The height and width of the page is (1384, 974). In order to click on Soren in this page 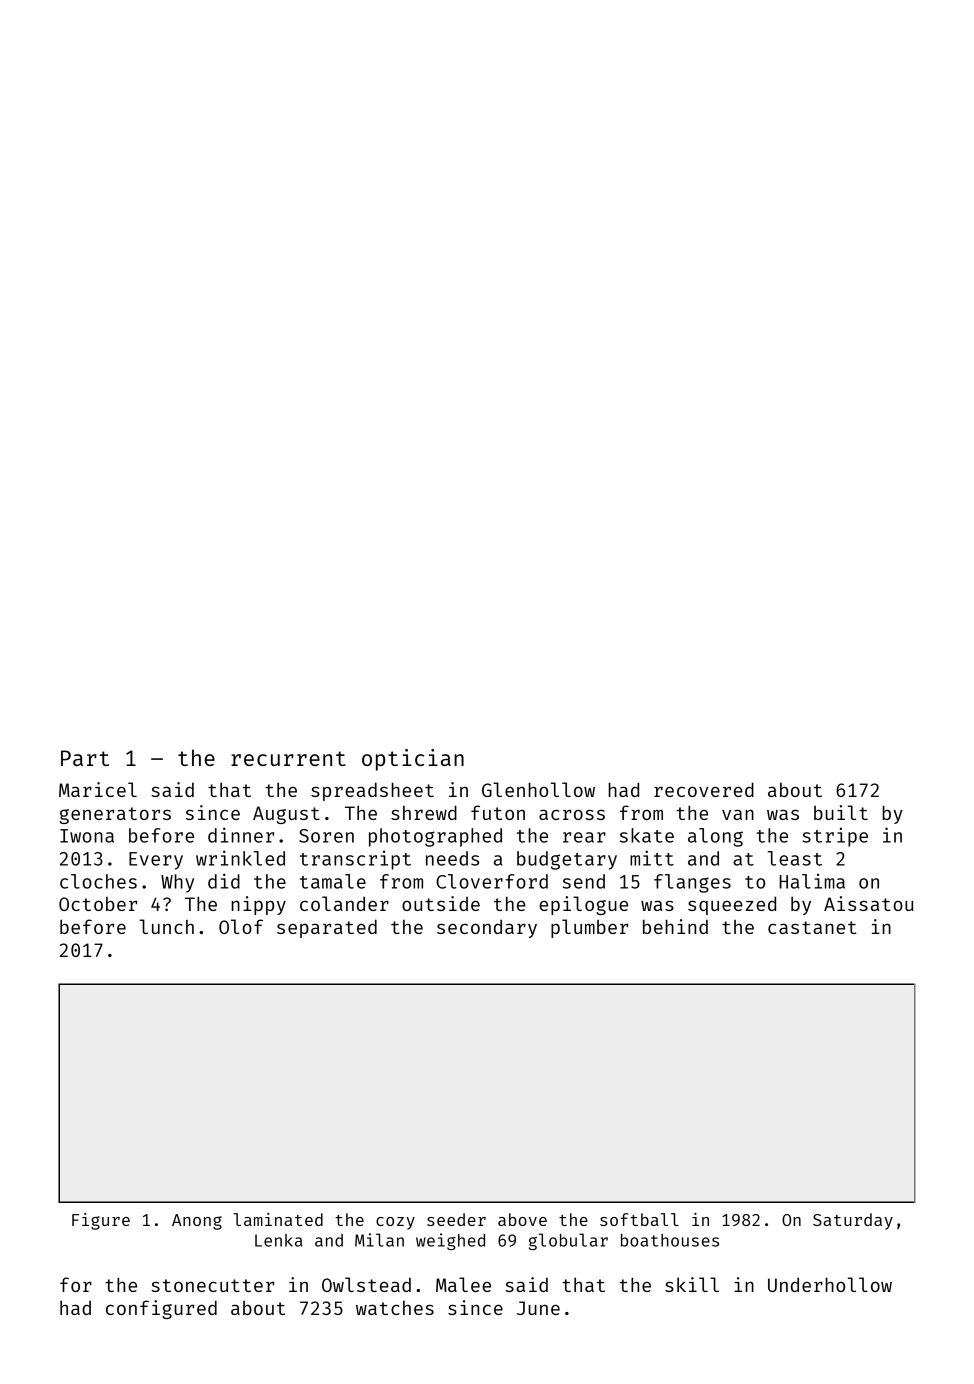, I will do `click(326, 836)`.
